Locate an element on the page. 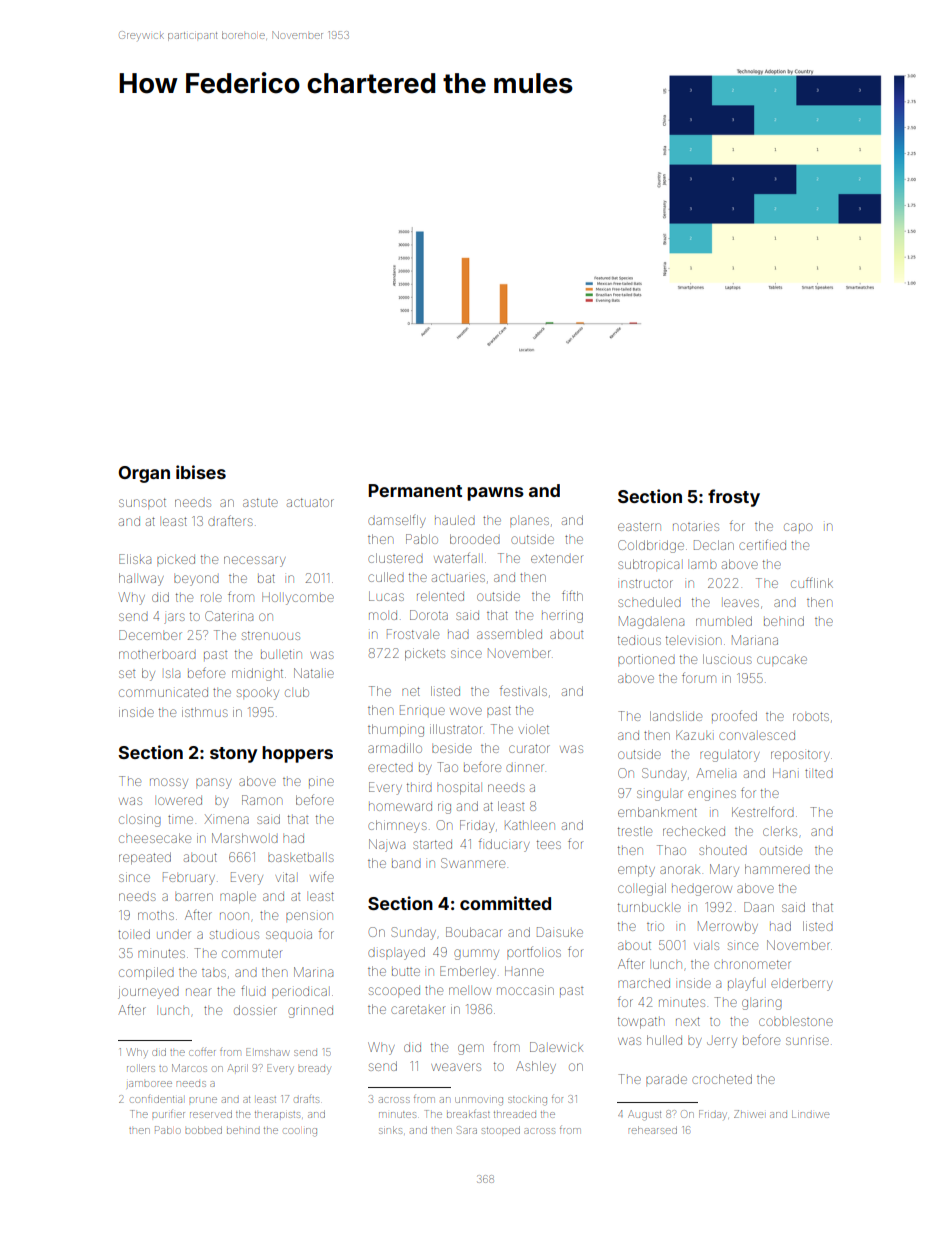 This document has width=952, height=1233. astute is located at coordinates (260, 502).
